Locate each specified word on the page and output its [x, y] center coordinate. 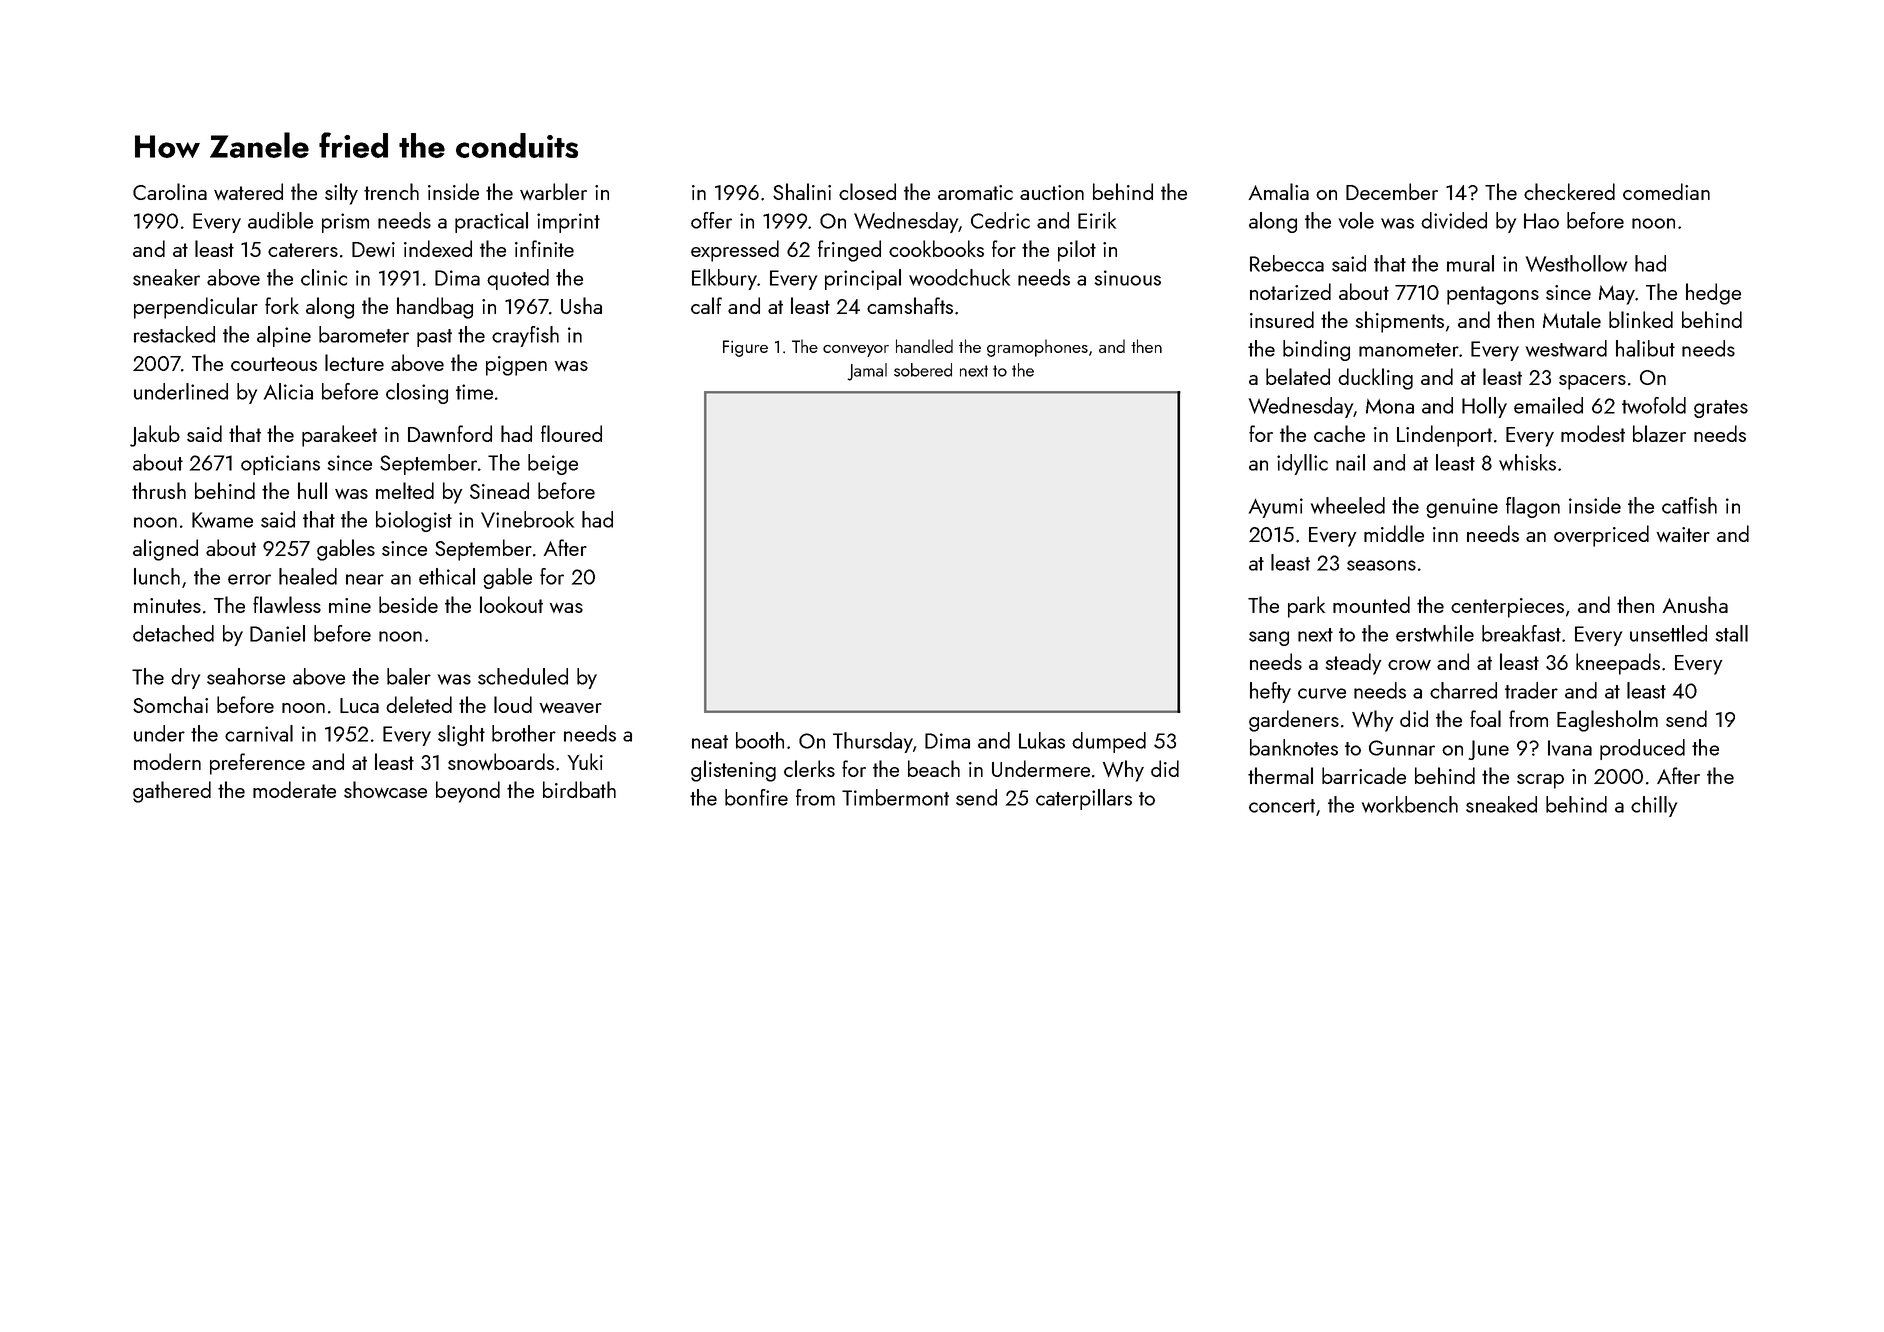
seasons [1381, 565]
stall [1731, 633]
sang [1269, 638]
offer [711, 220]
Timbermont [895, 797]
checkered [1569, 191]
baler [409, 676]
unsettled [1668, 633]
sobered [923, 370]
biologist [414, 521]
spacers [1592, 382]
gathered [172, 792]
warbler [553, 191]
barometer [364, 334]
